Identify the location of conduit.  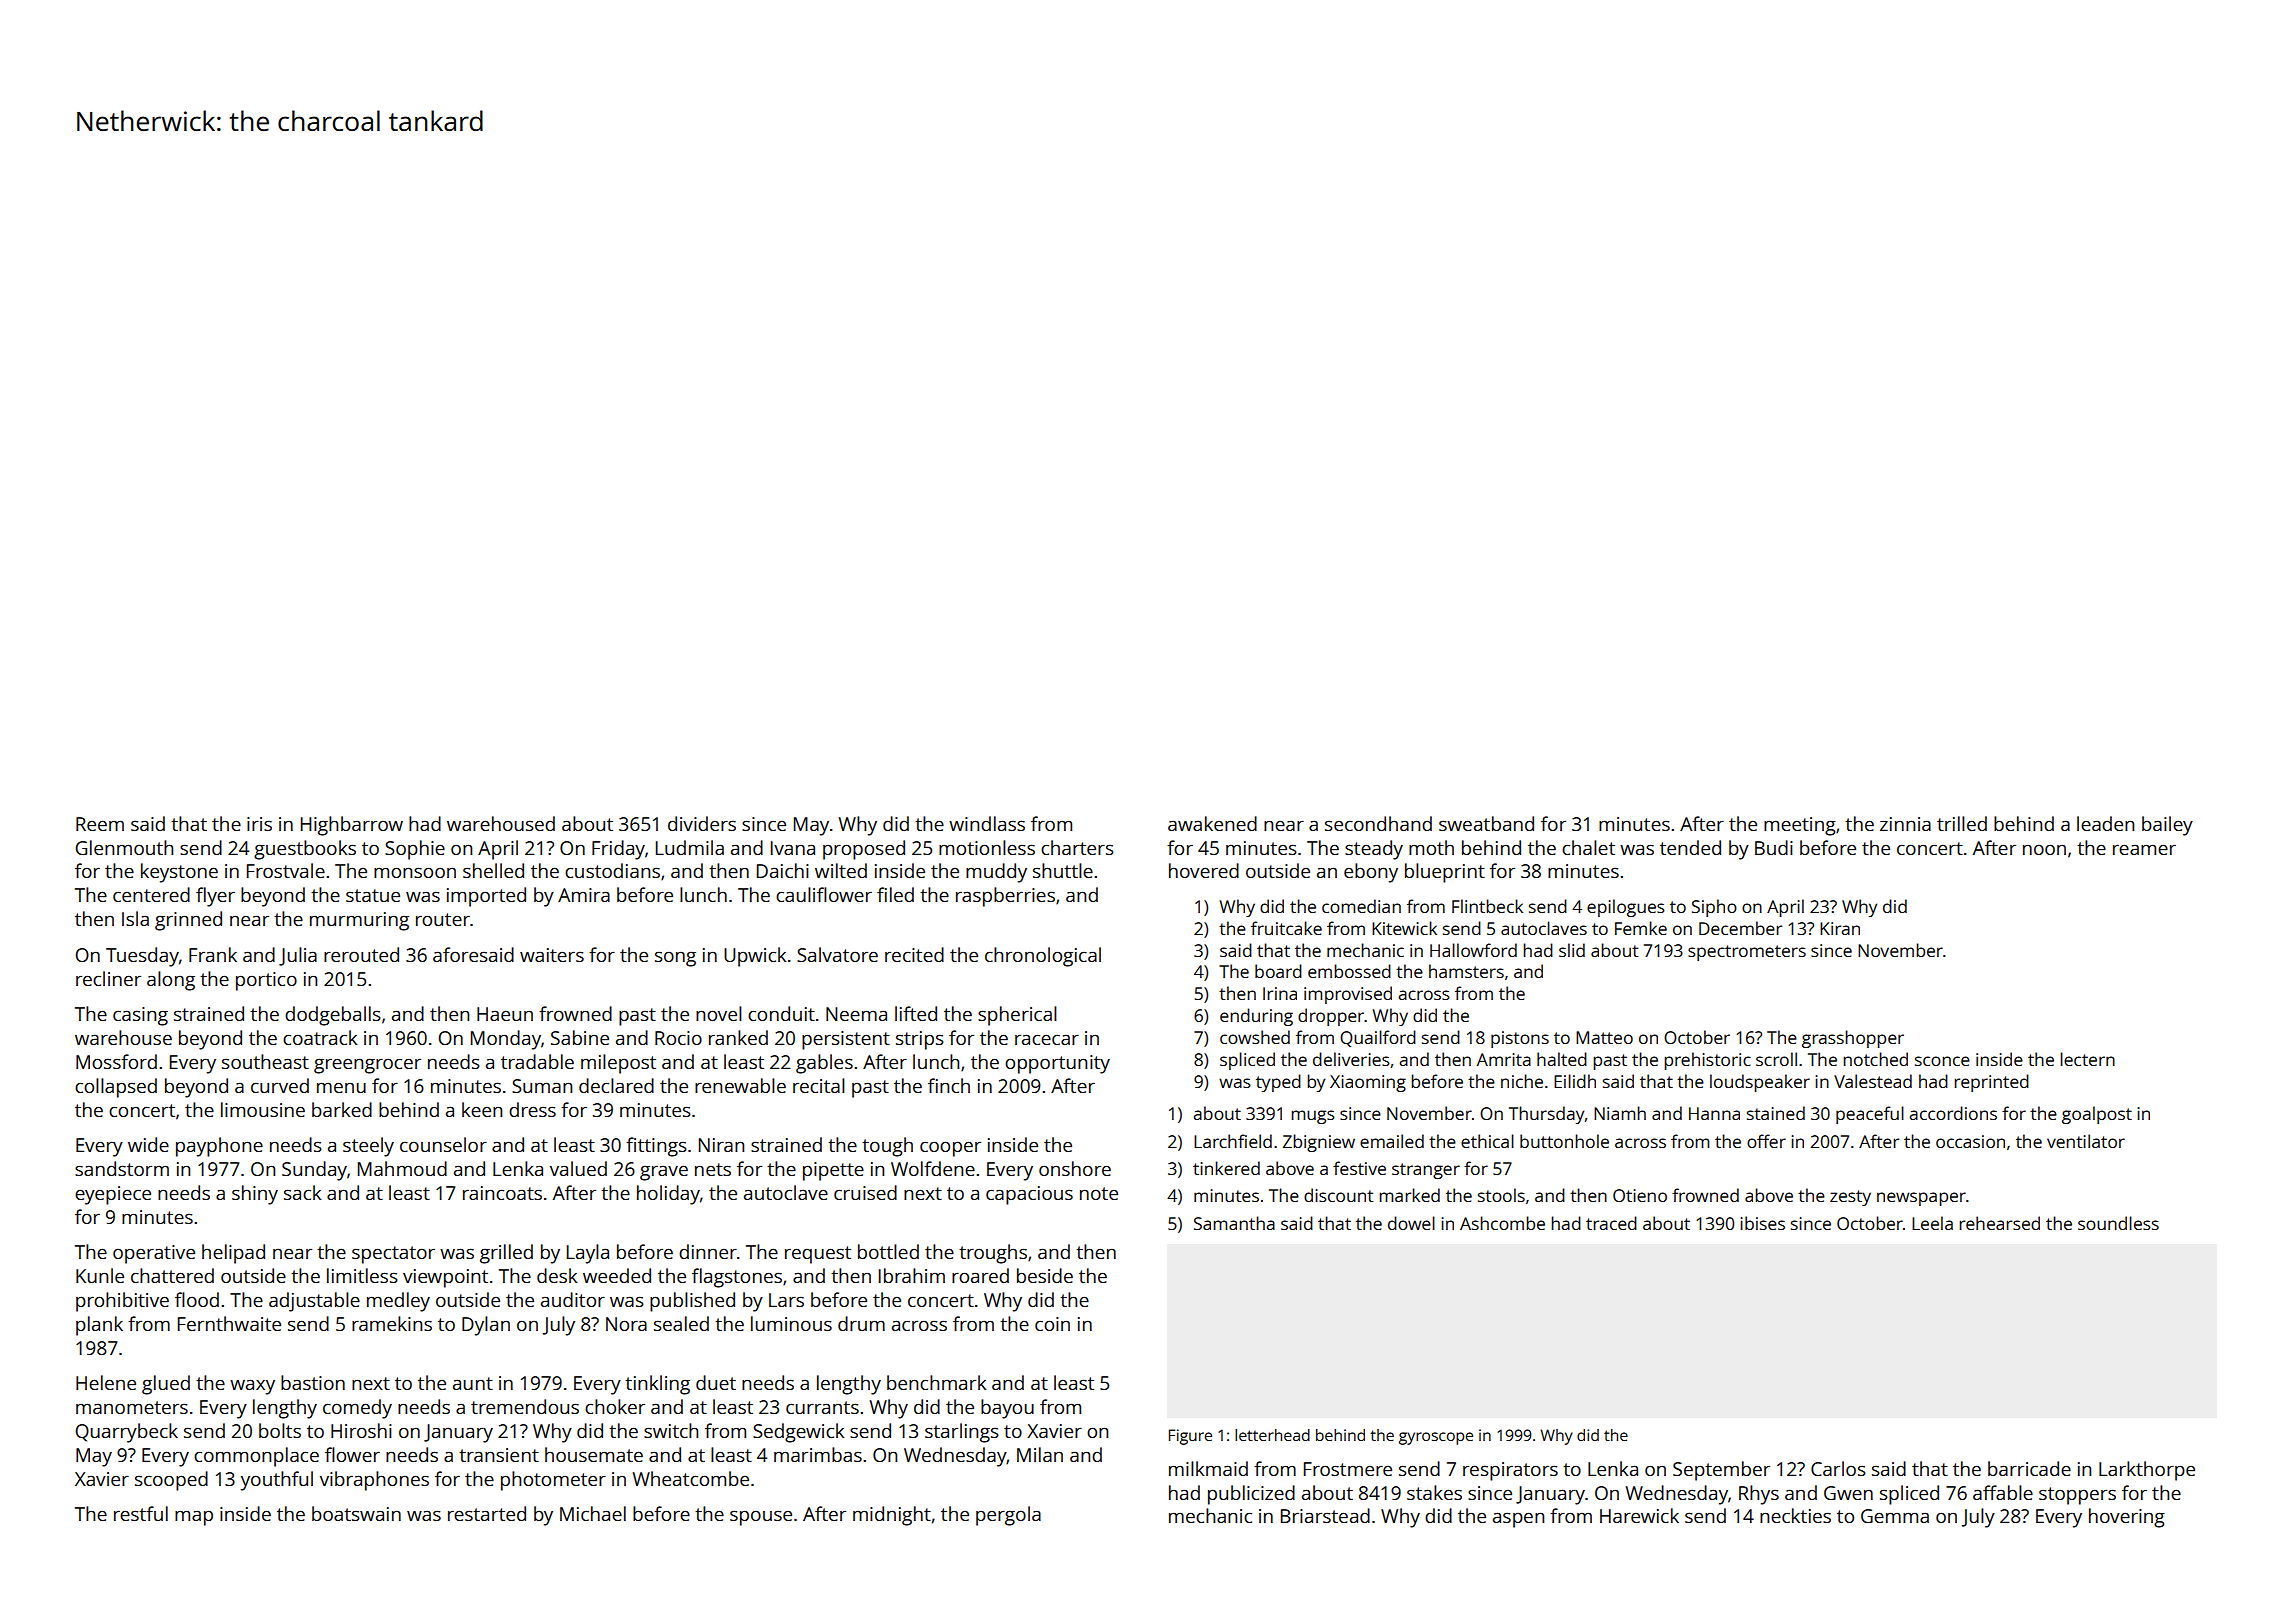
(781, 1013).
